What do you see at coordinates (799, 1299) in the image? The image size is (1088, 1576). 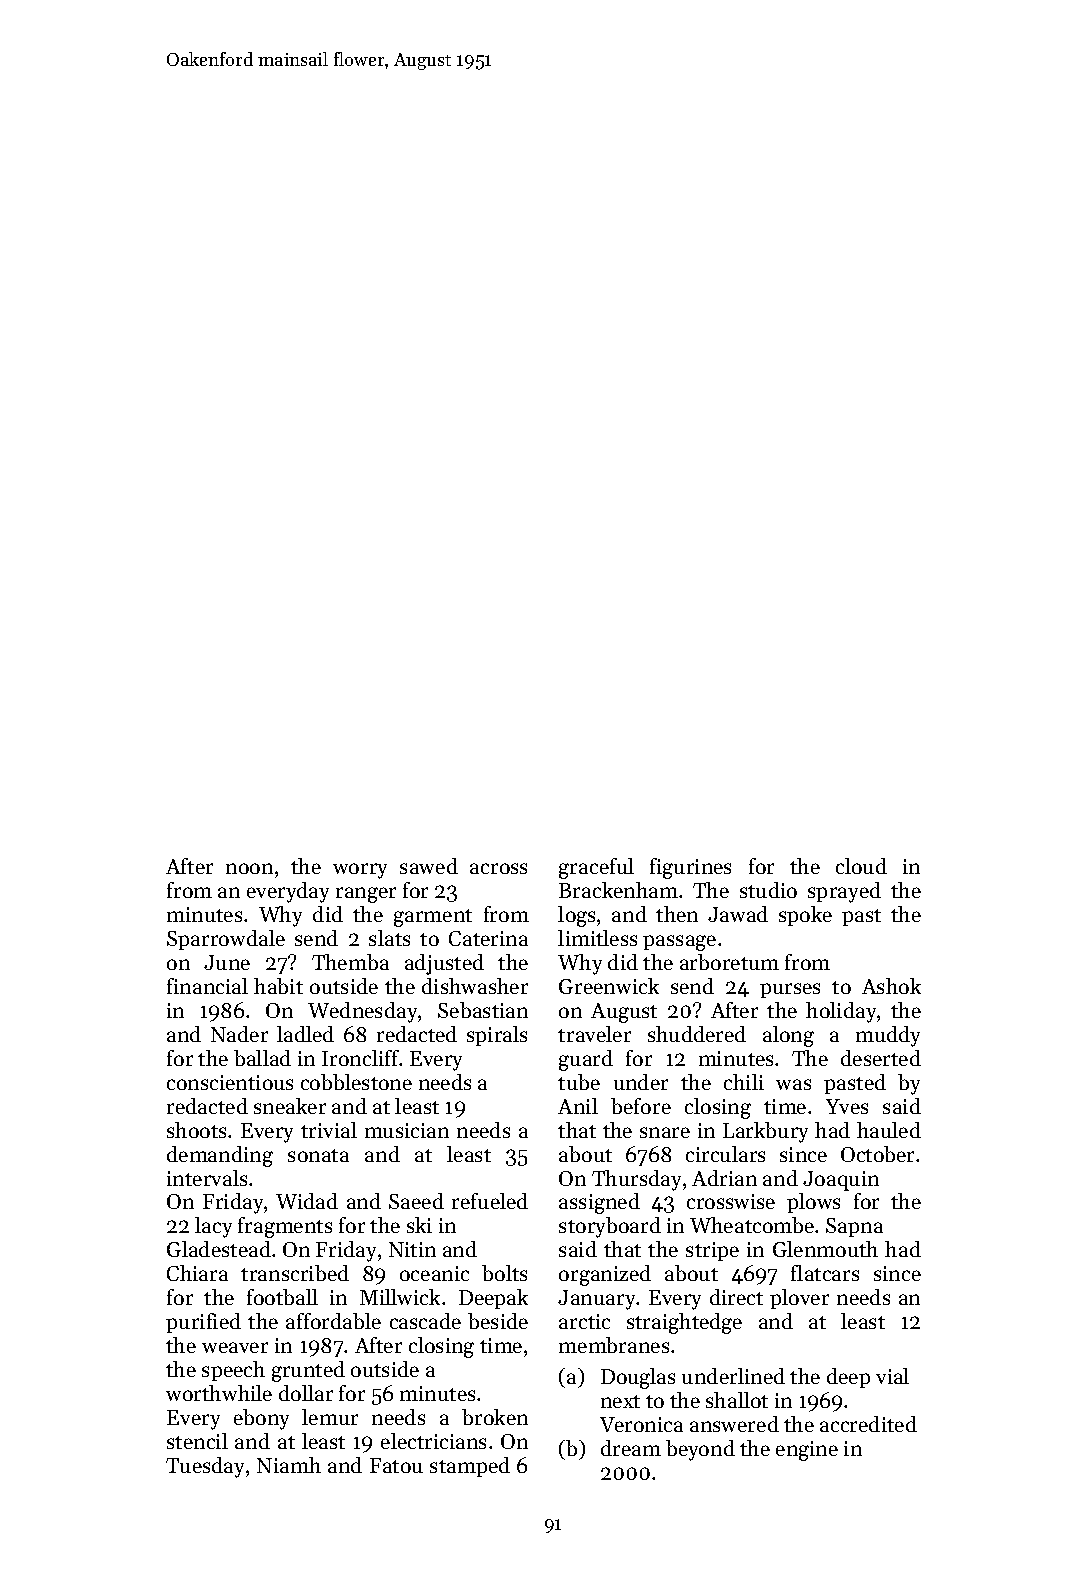 I see `plover` at bounding box center [799, 1299].
